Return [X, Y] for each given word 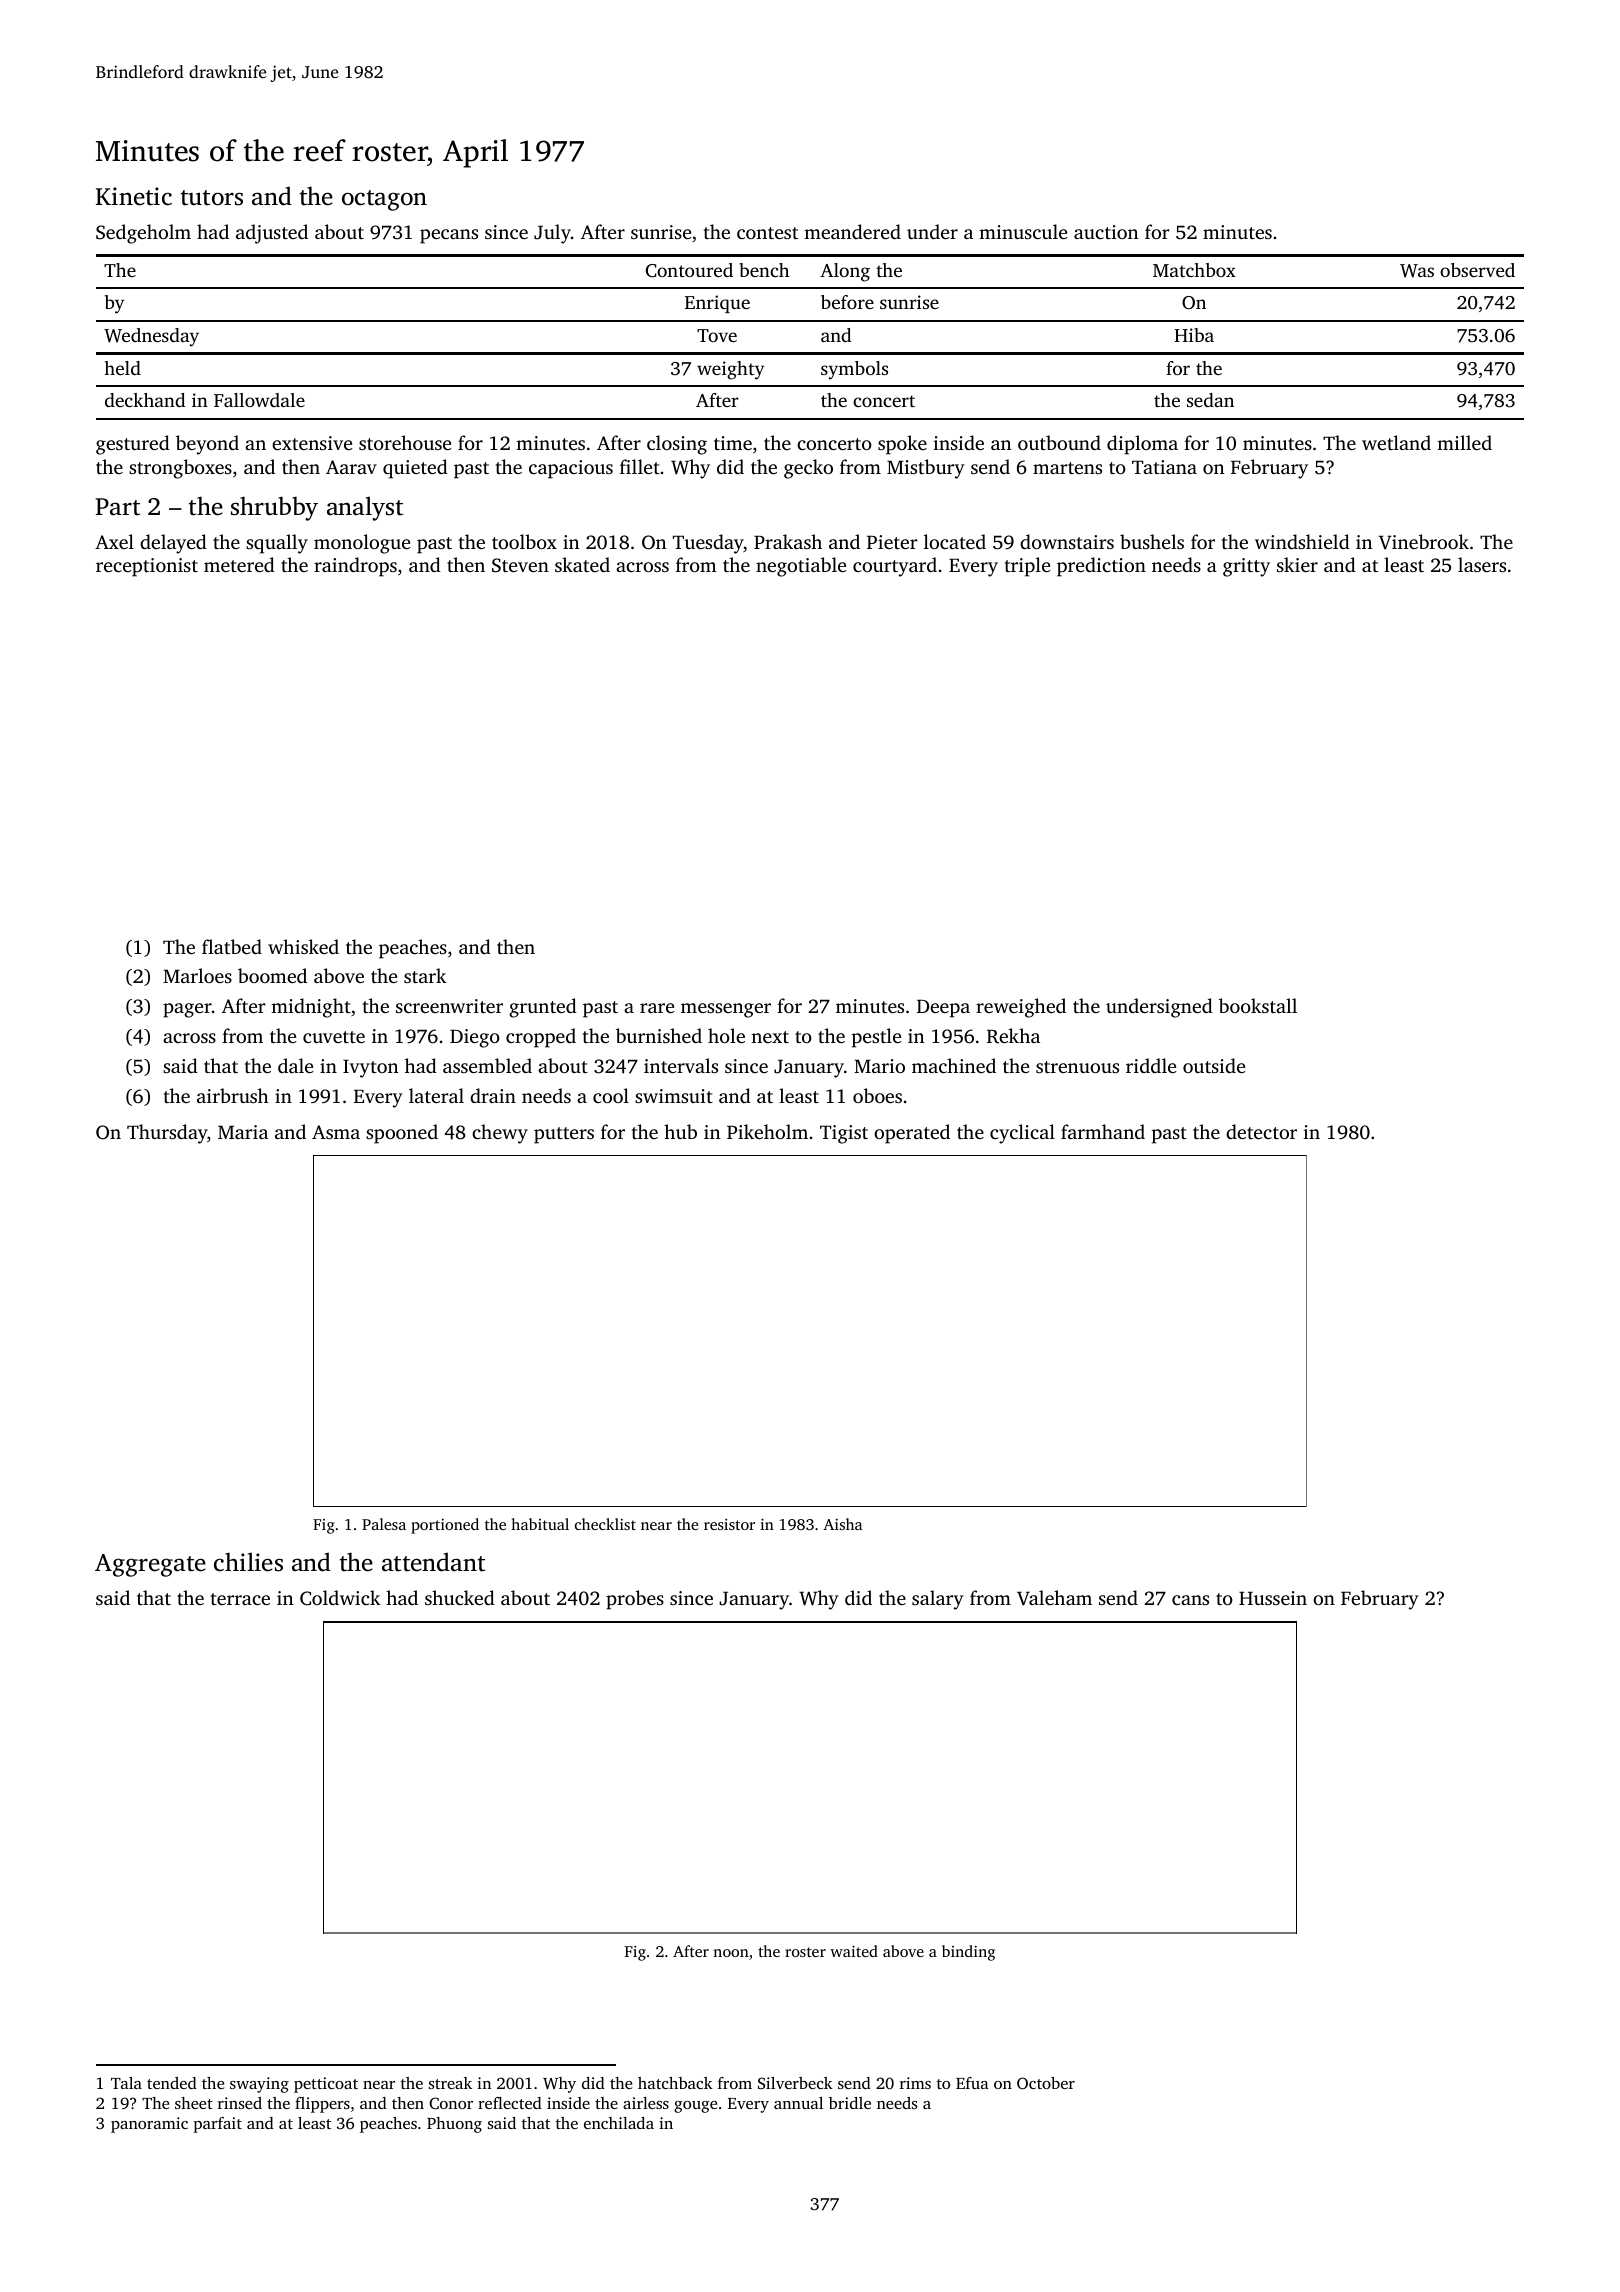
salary [938, 1600]
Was [1417, 271]
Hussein [1273, 1598]
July [552, 234]
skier [1297, 564]
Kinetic [134, 196]
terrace [240, 1599]
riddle [1151, 1065]
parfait [218, 2125]
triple [1028, 567]
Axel [114, 541]
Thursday [167, 1134]
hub [680, 1131]
